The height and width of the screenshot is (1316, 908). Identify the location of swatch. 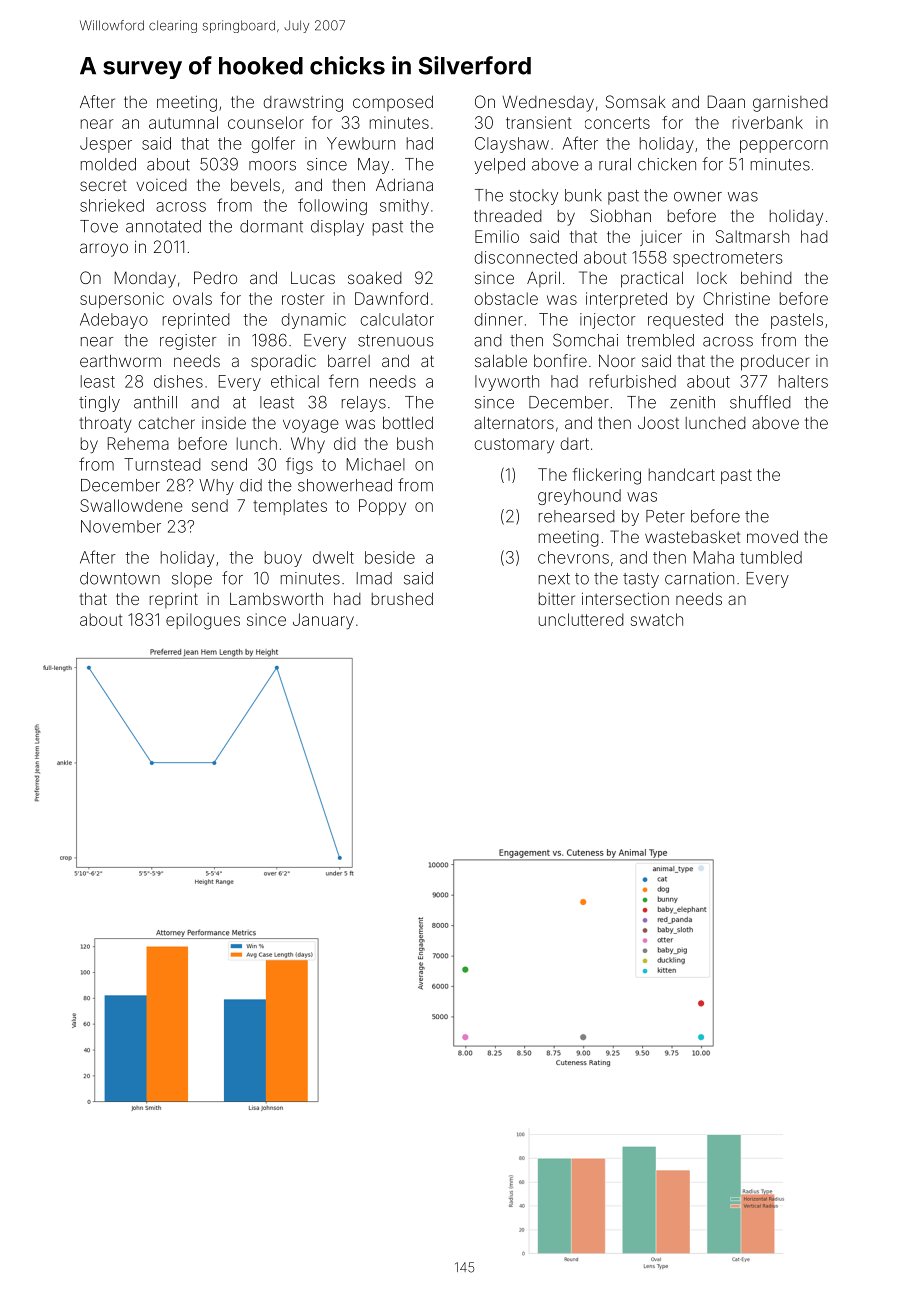
(657, 619).
